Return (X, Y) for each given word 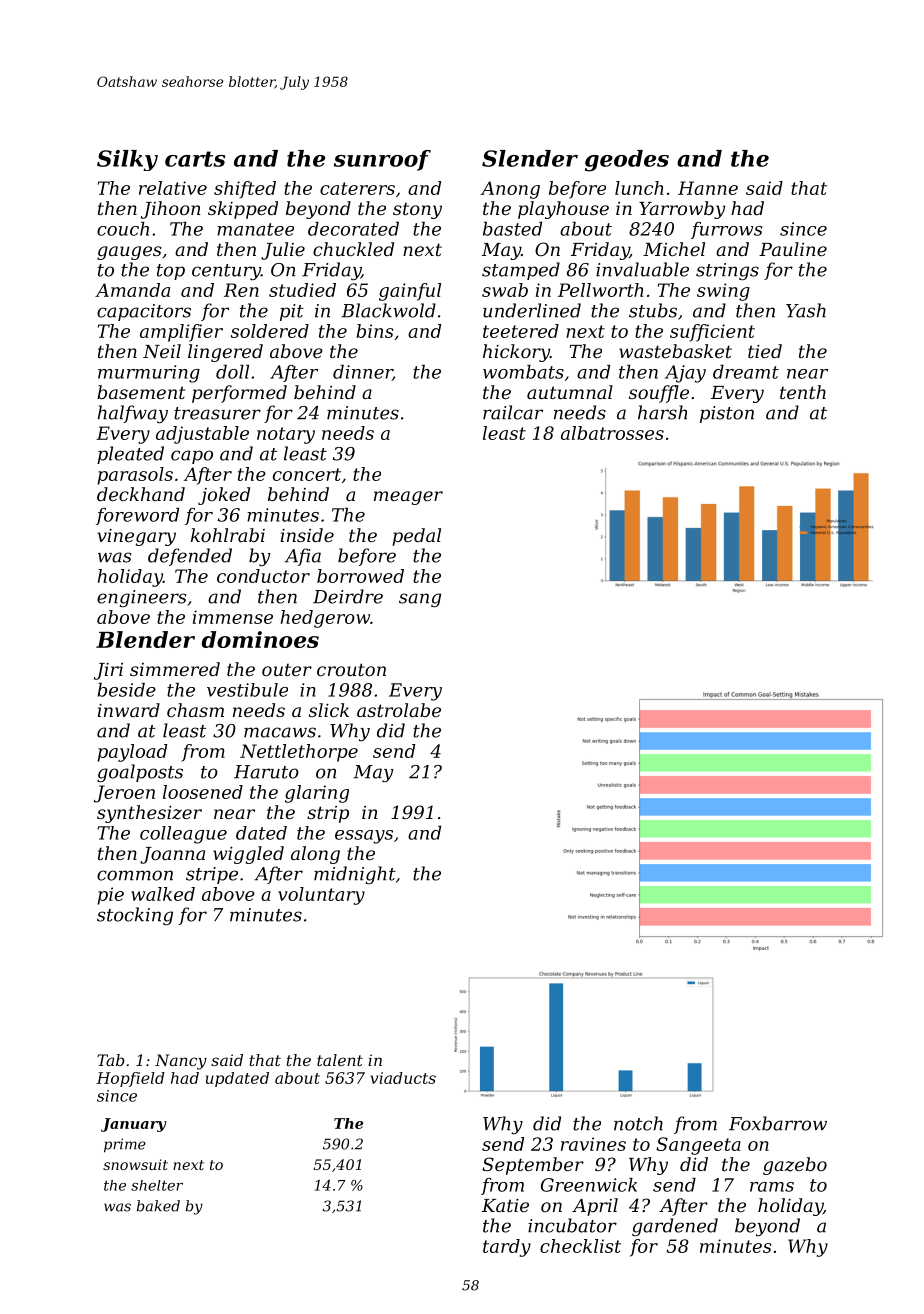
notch (638, 1123)
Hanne (708, 188)
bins (375, 331)
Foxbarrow (778, 1123)
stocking (135, 916)
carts (195, 159)
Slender (530, 158)
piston (727, 414)
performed (239, 394)
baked (158, 1206)
